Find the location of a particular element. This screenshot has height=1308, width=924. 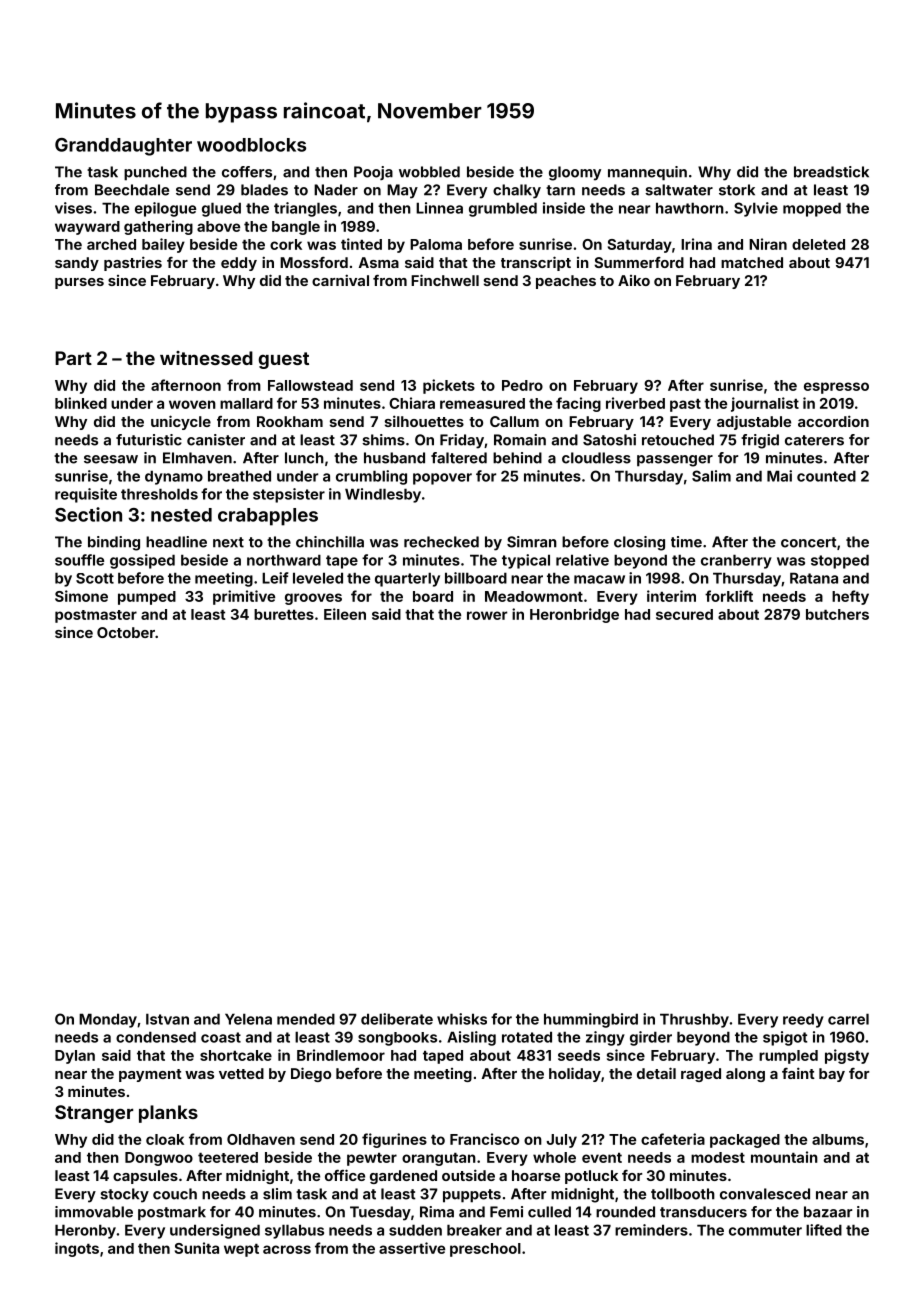

carrel is located at coordinates (848, 1019).
